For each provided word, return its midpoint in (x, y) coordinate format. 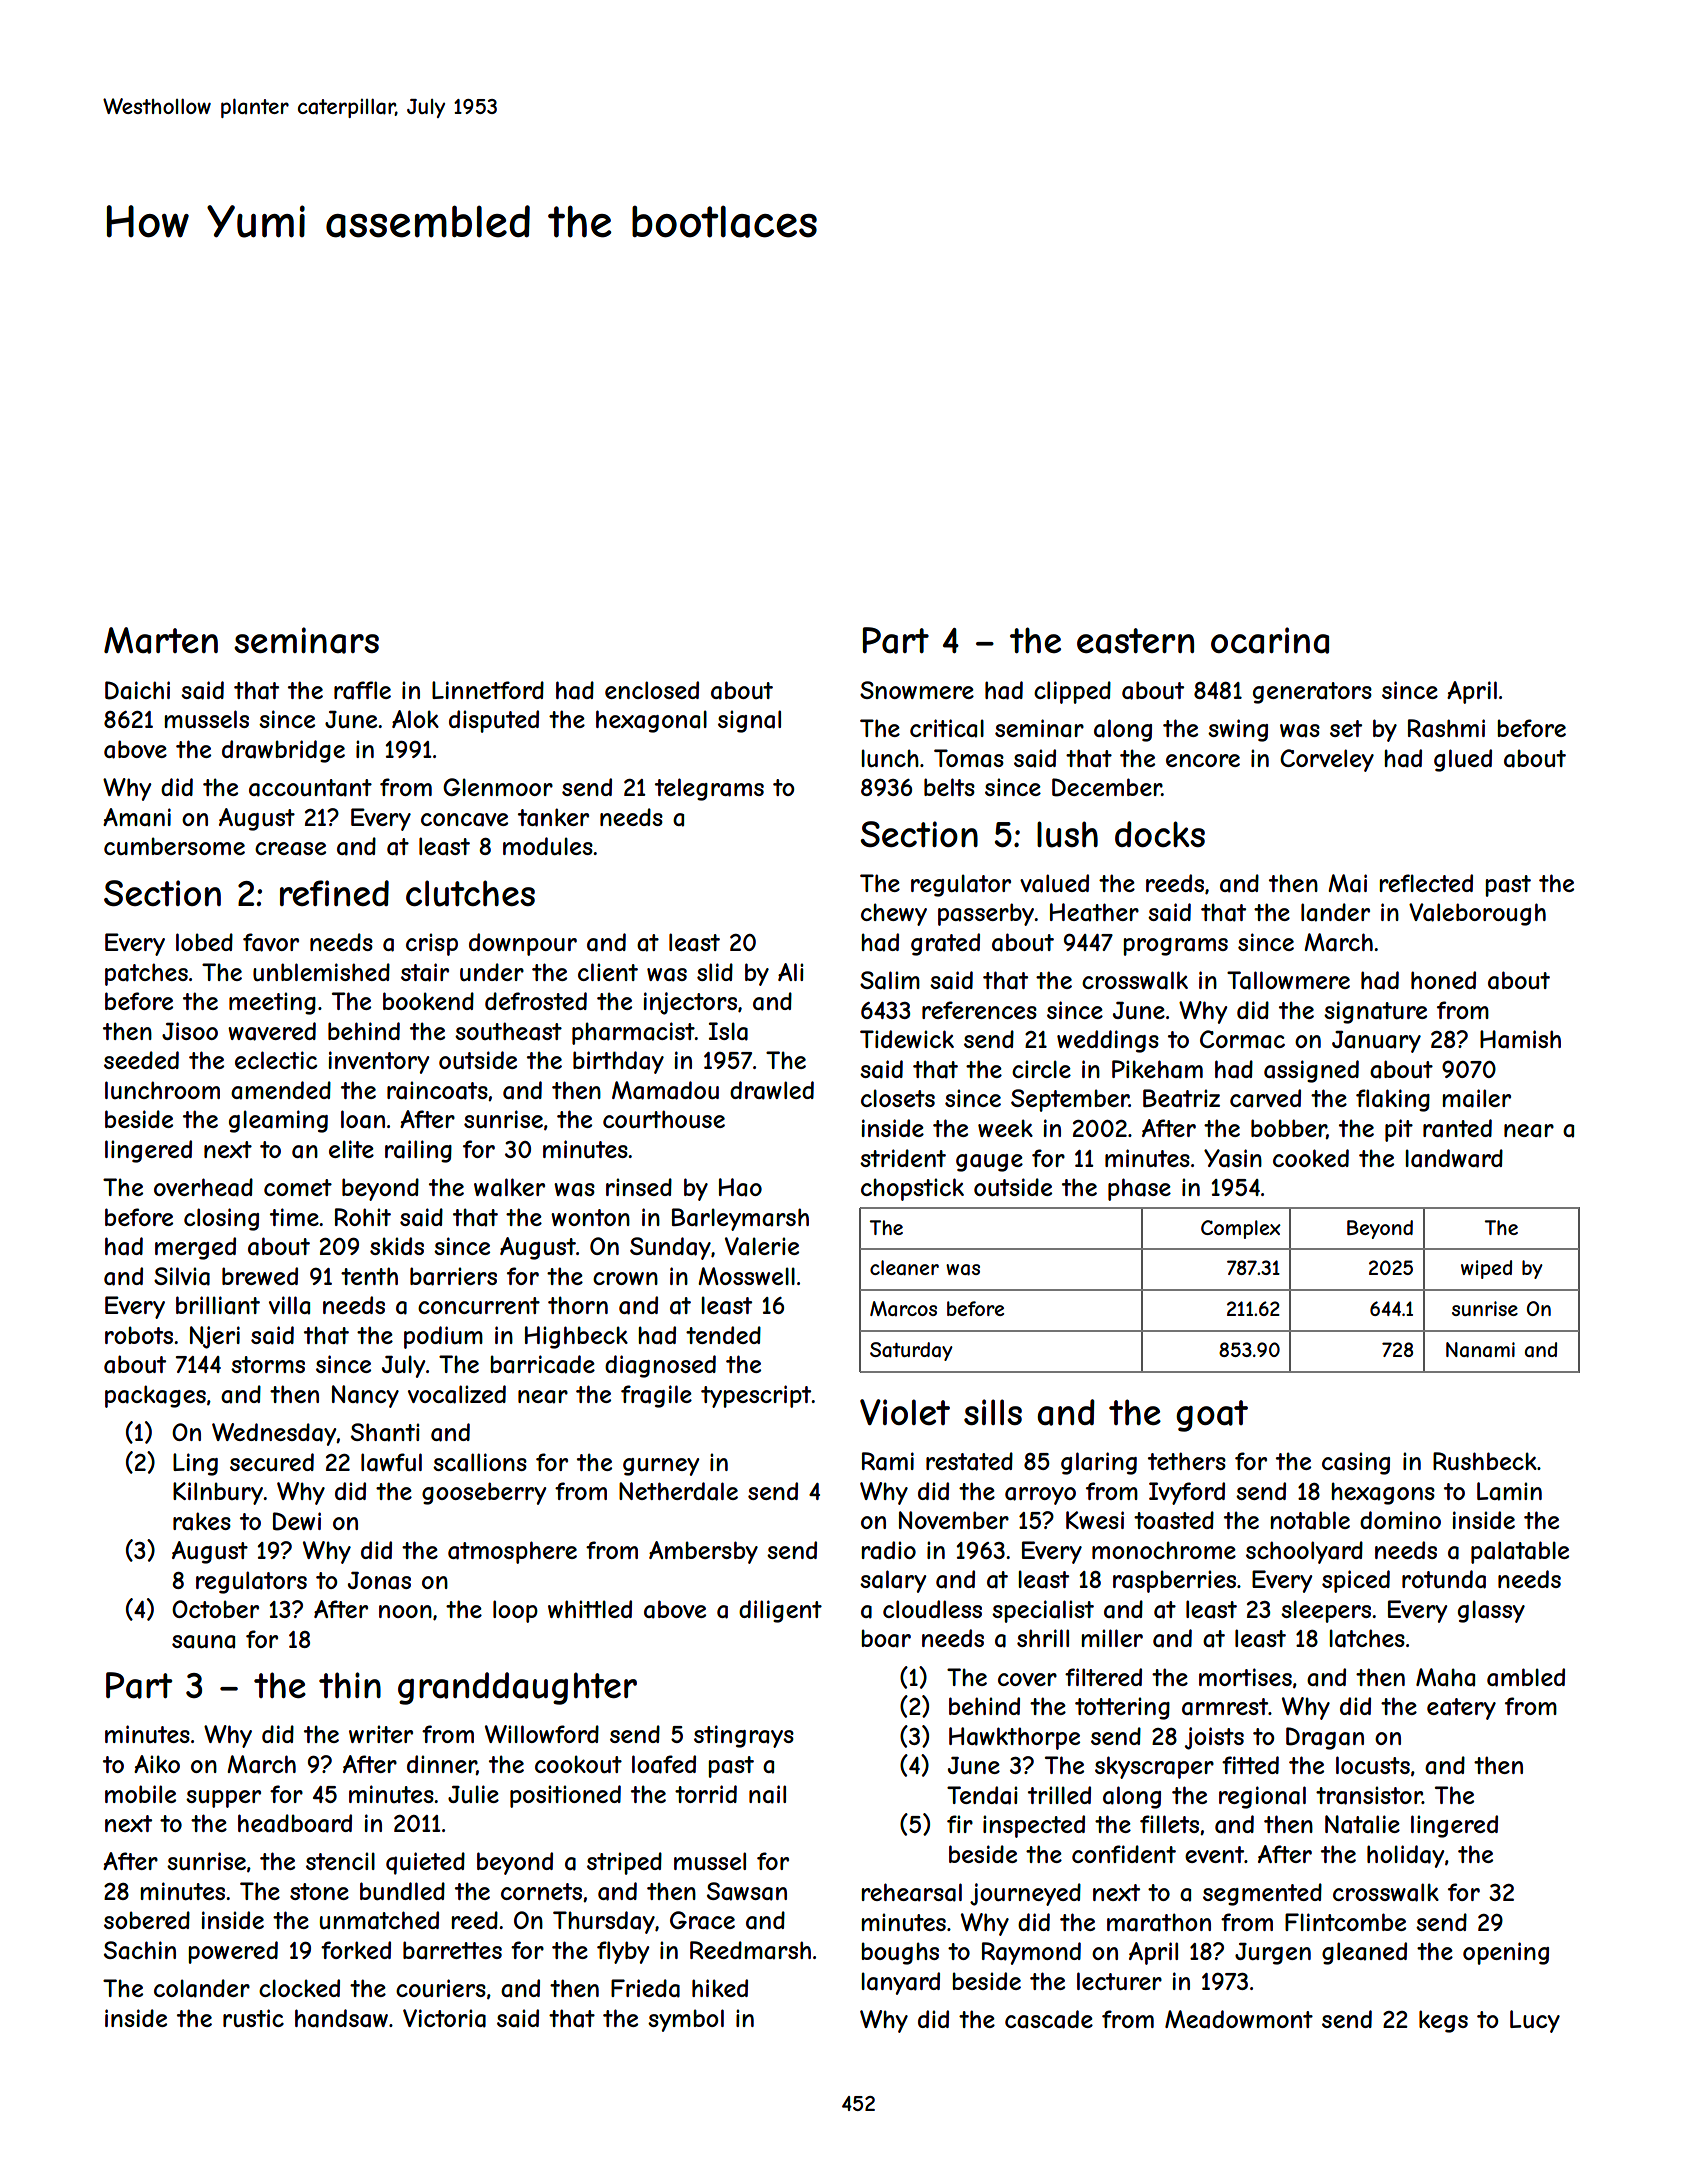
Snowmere (917, 690)
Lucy (1535, 2021)
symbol (686, 2020)
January (1376, 1041)
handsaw (341, 2018)
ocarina (1270, 640)
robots (139, 1335)
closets (898, 1098)
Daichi (137, 690)
